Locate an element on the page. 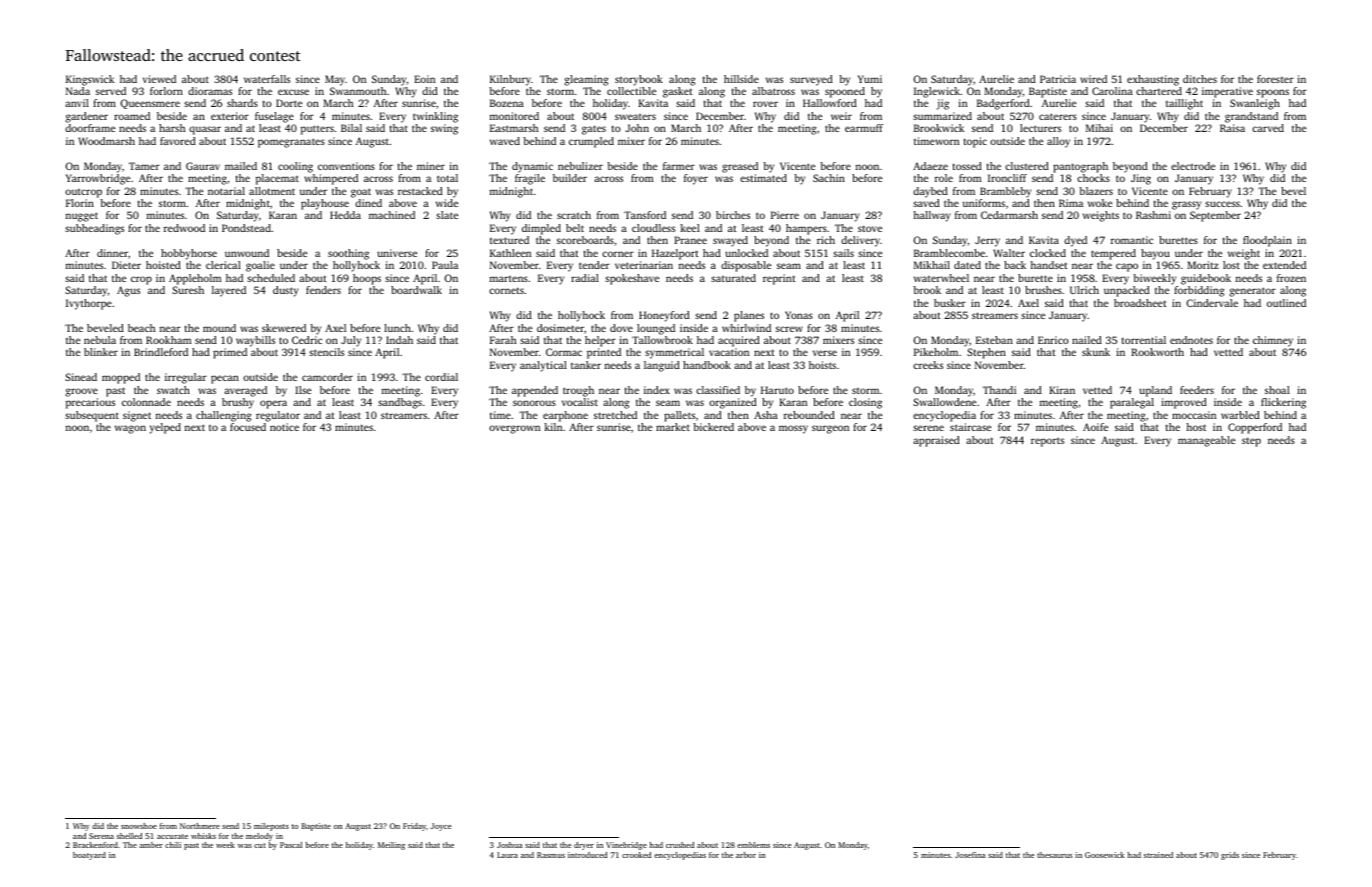  lost is located at coordinates (1231, 265).
